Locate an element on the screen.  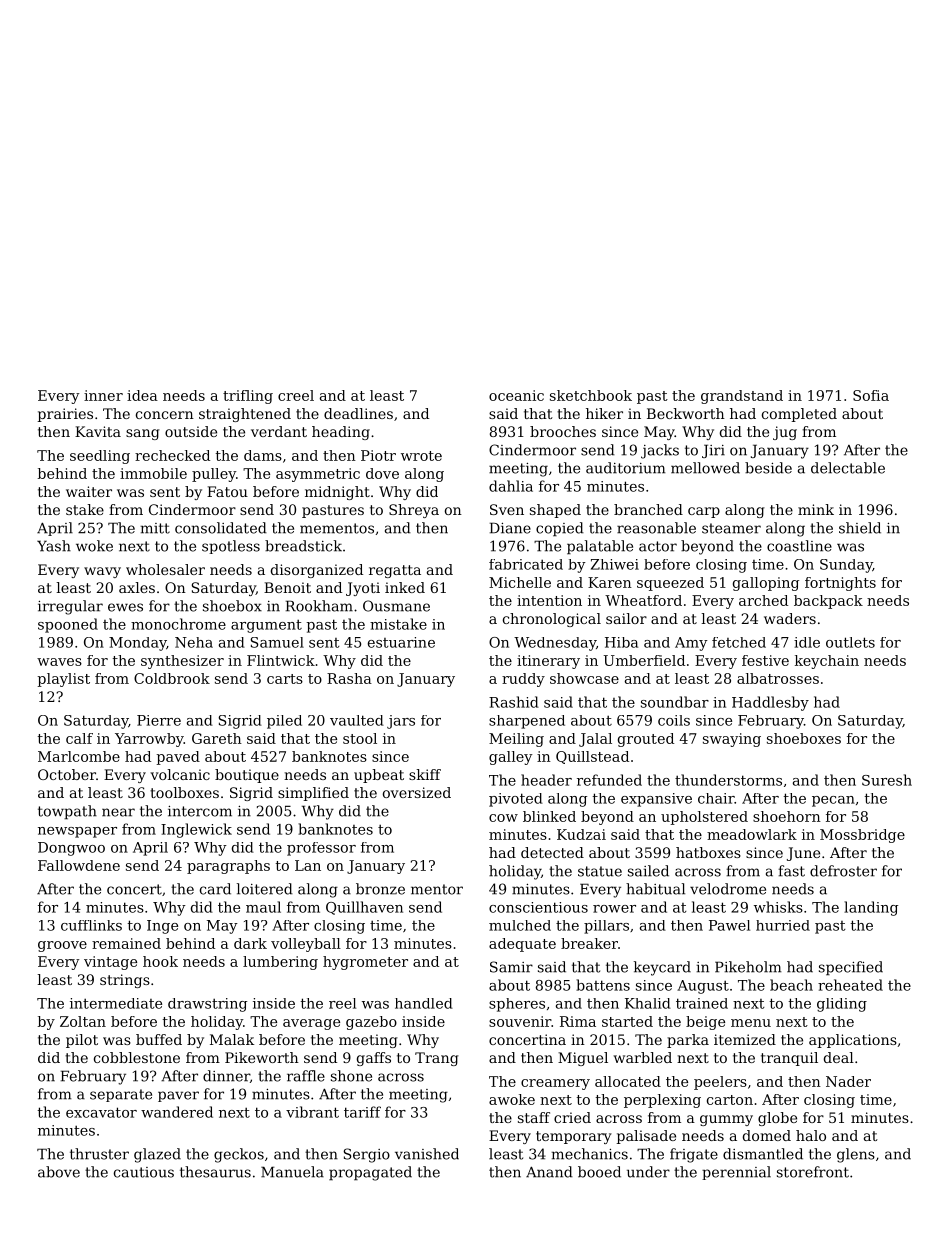
beach is located at coordinates (791, 985).
